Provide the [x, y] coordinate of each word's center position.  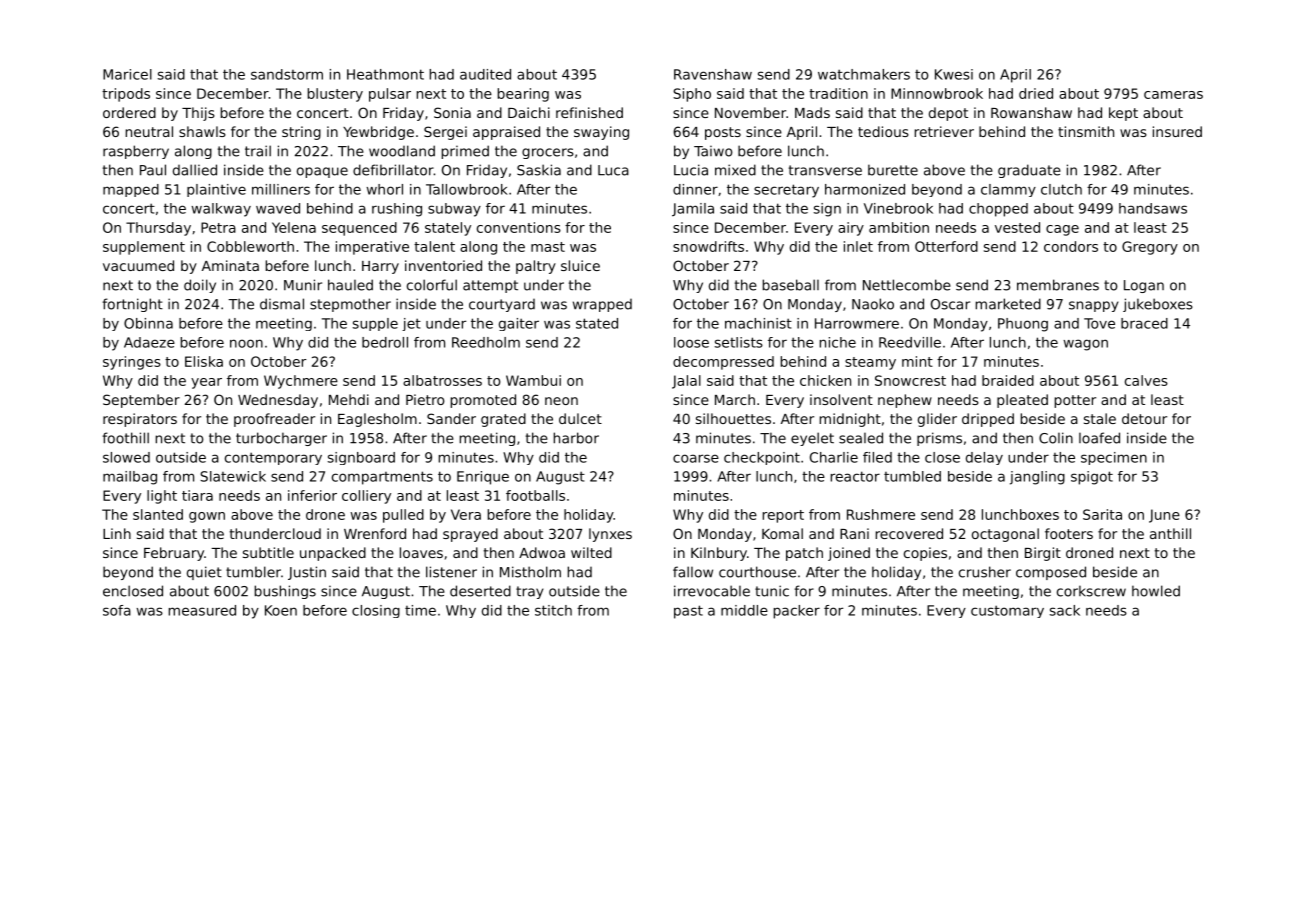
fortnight [132, 305]
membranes [1058, 285]
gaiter [519, 324]
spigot [1092, 478]
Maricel [127, 74]
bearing [523, 95]
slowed [126, 457]
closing [376, 611]
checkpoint [762, 458]
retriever [944, 131]
